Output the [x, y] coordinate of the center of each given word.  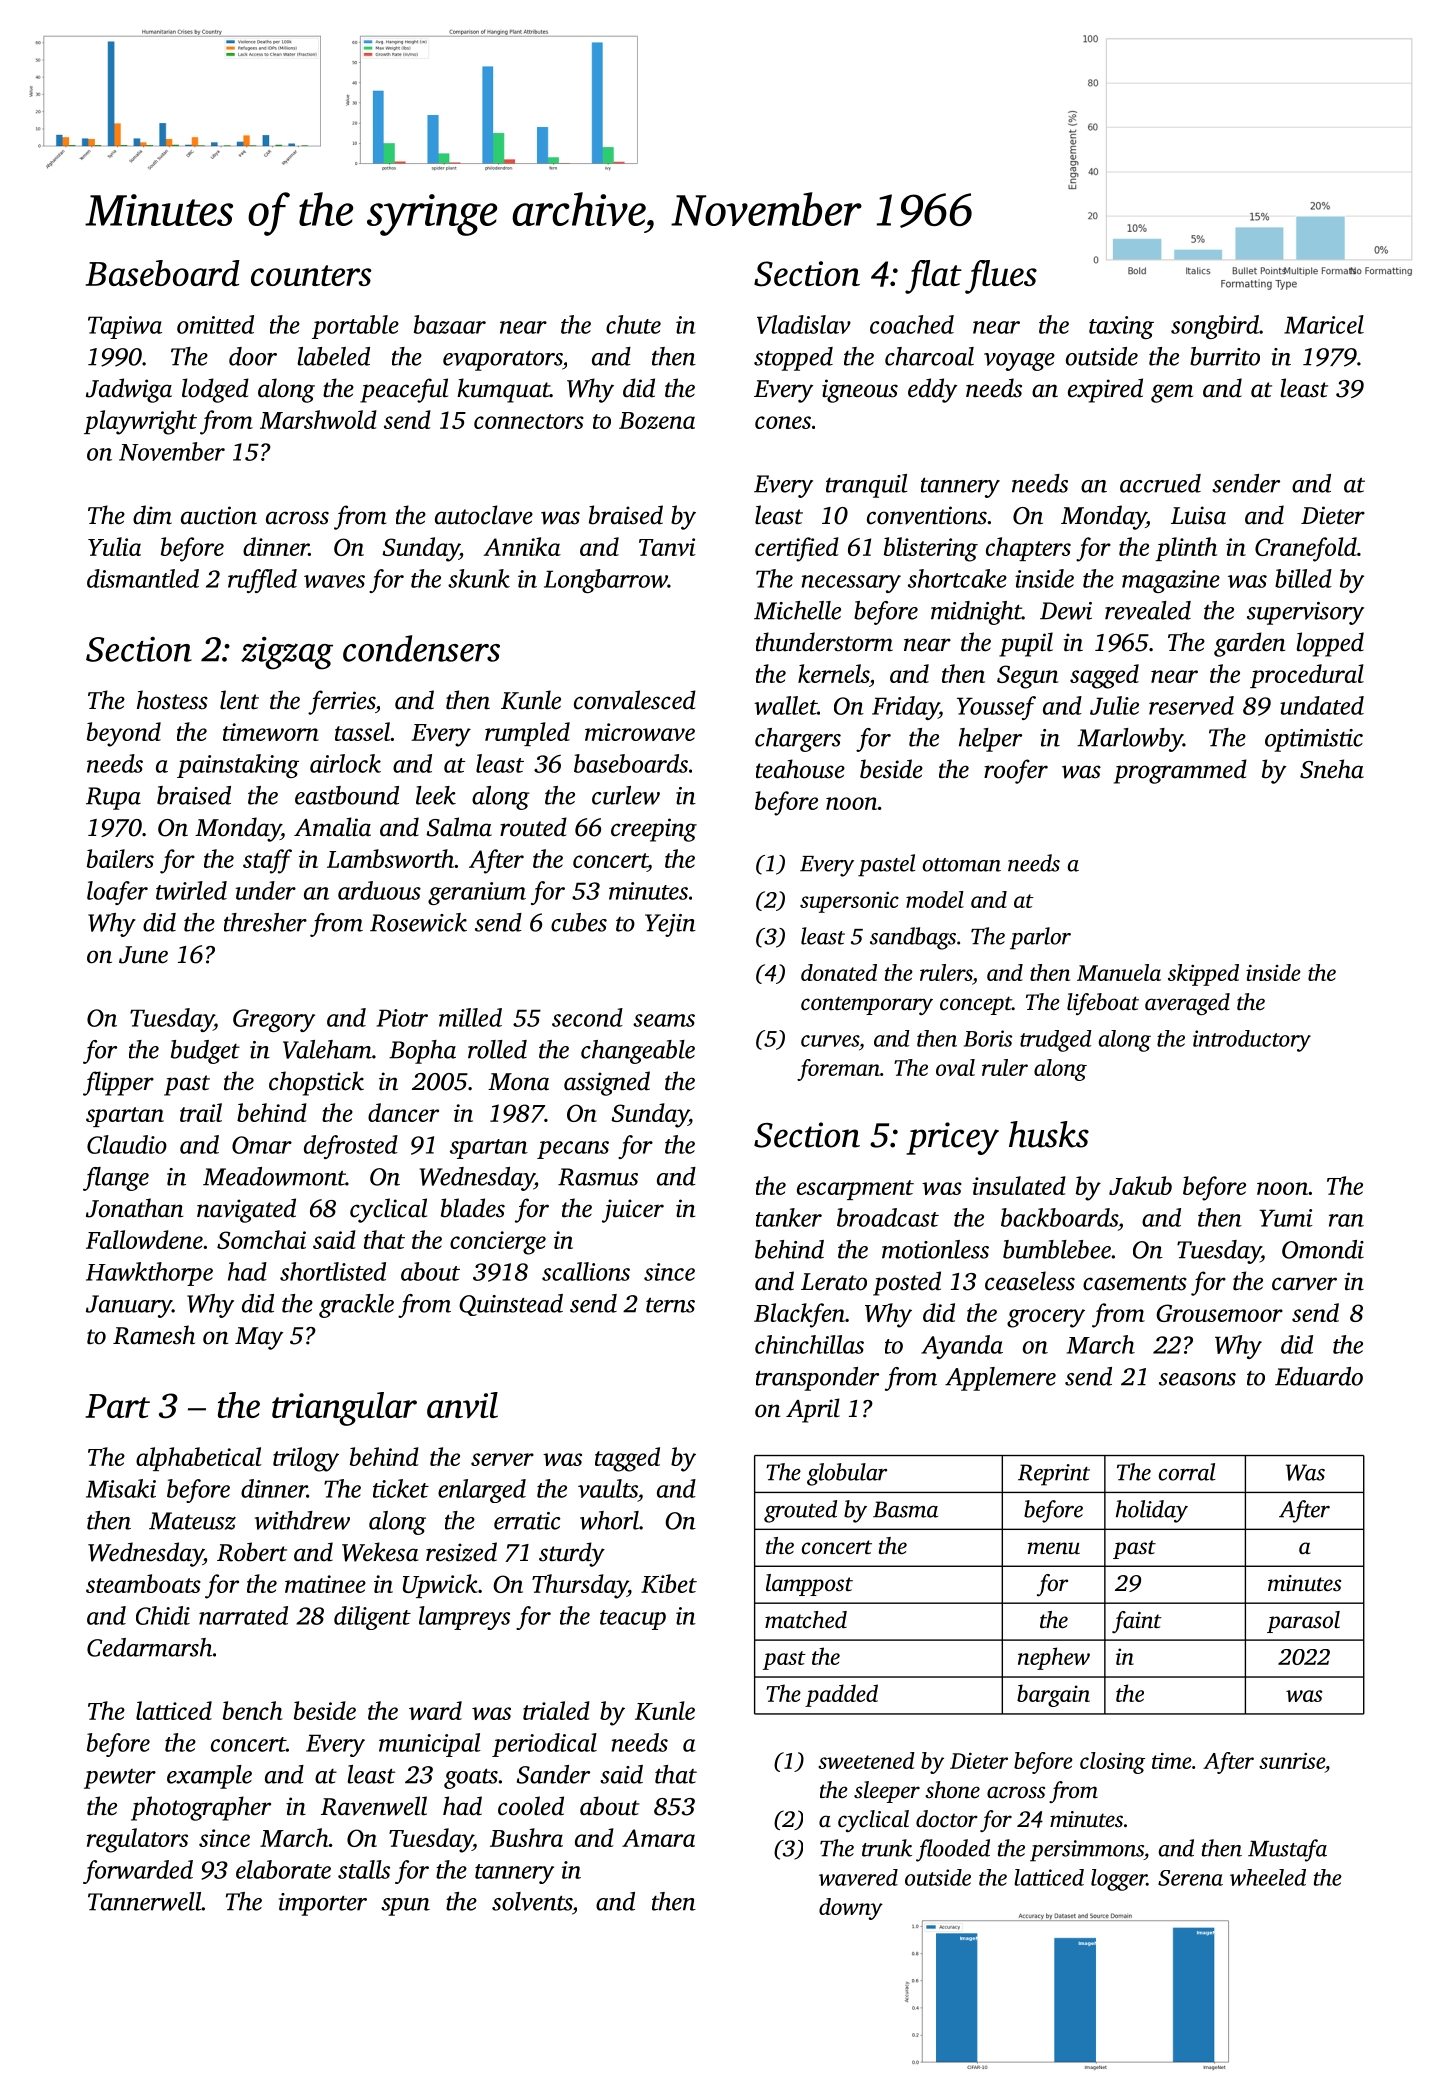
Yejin [670, 925]
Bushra [526, 1837]
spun [405, 1907]
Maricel [1324, 324]
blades [473, 1208]
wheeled [1268, 1877]
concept [976, 1005]
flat [933, 277]
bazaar [450, 324]
